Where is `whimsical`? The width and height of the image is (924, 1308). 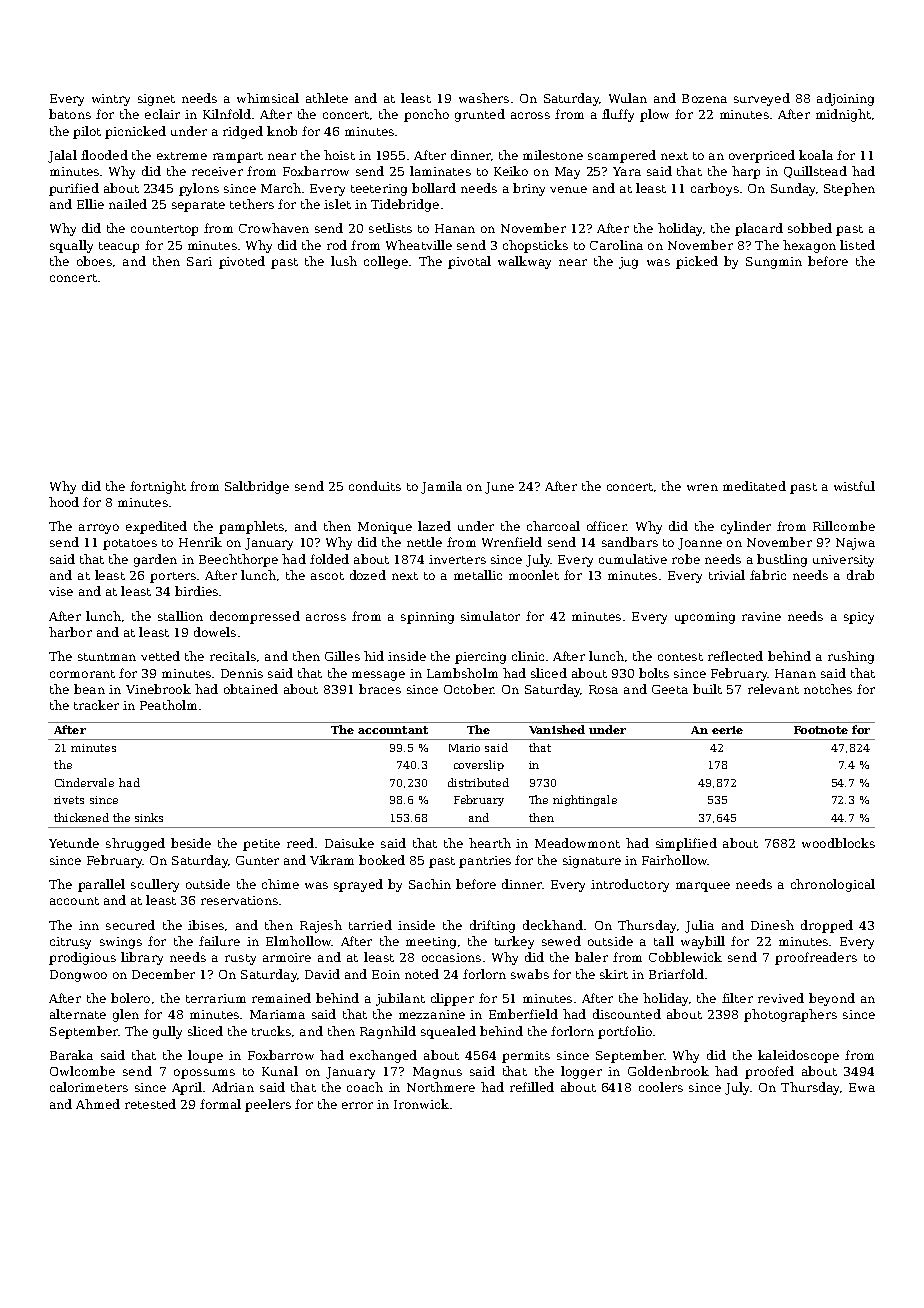 whimsical is located at coordinates (268, 98).
